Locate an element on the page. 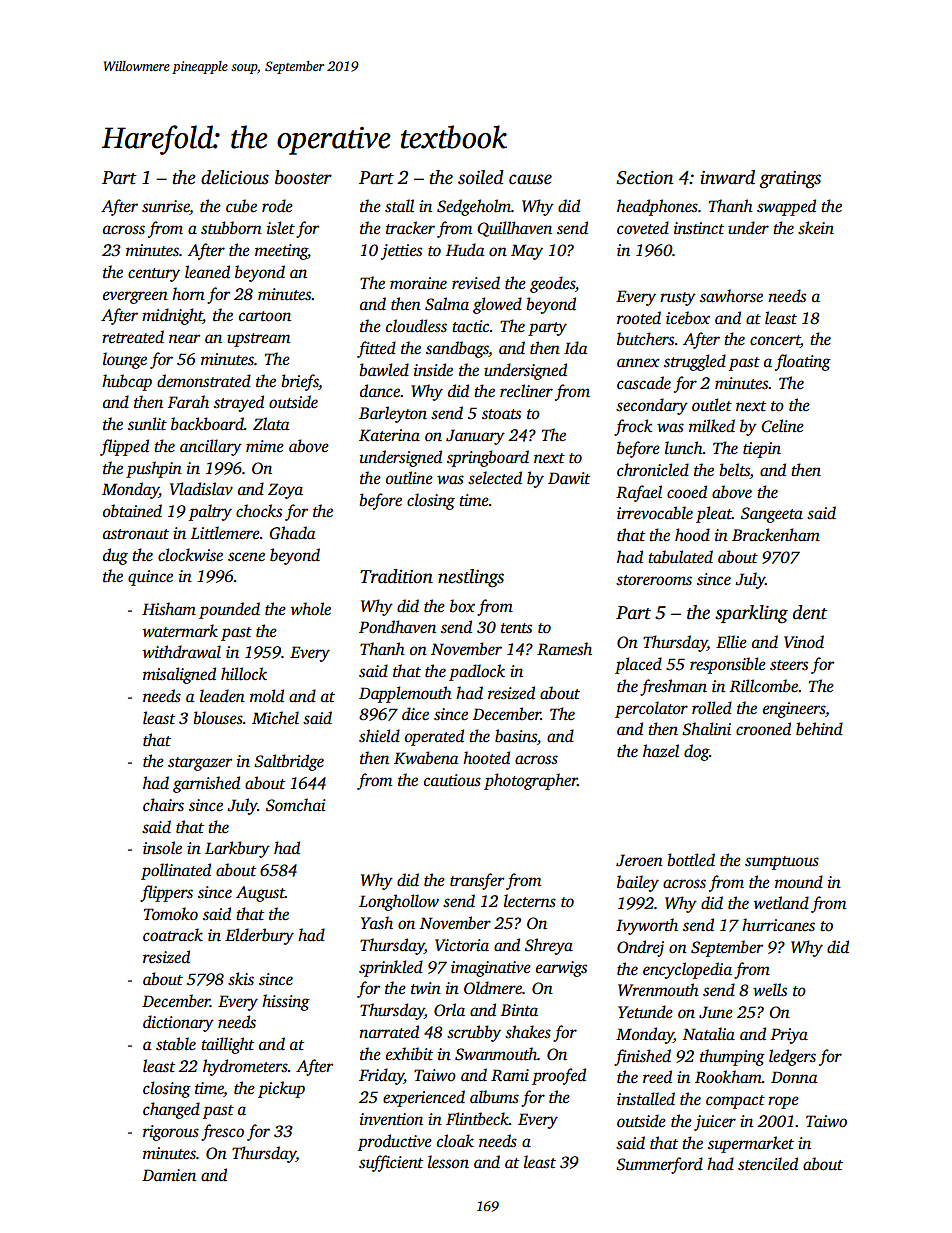 Image resolution: width=952 pixels, height=1233 pixels. Damien is located at coordinates (169, 1175).
